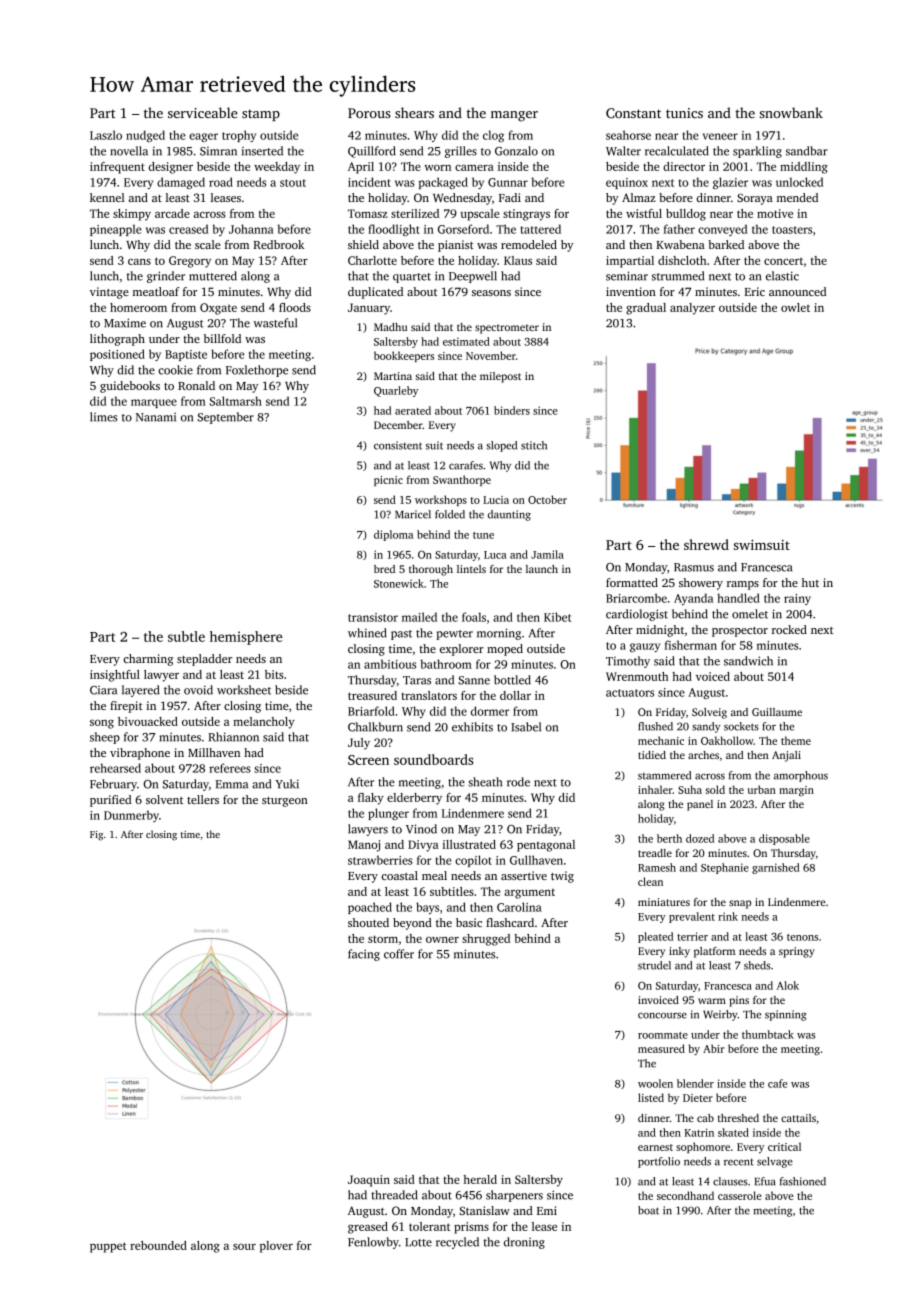 Image resolution: width=924 pixels, height=1308 pixels. I want to click on Ronald, so click(196, 385).
